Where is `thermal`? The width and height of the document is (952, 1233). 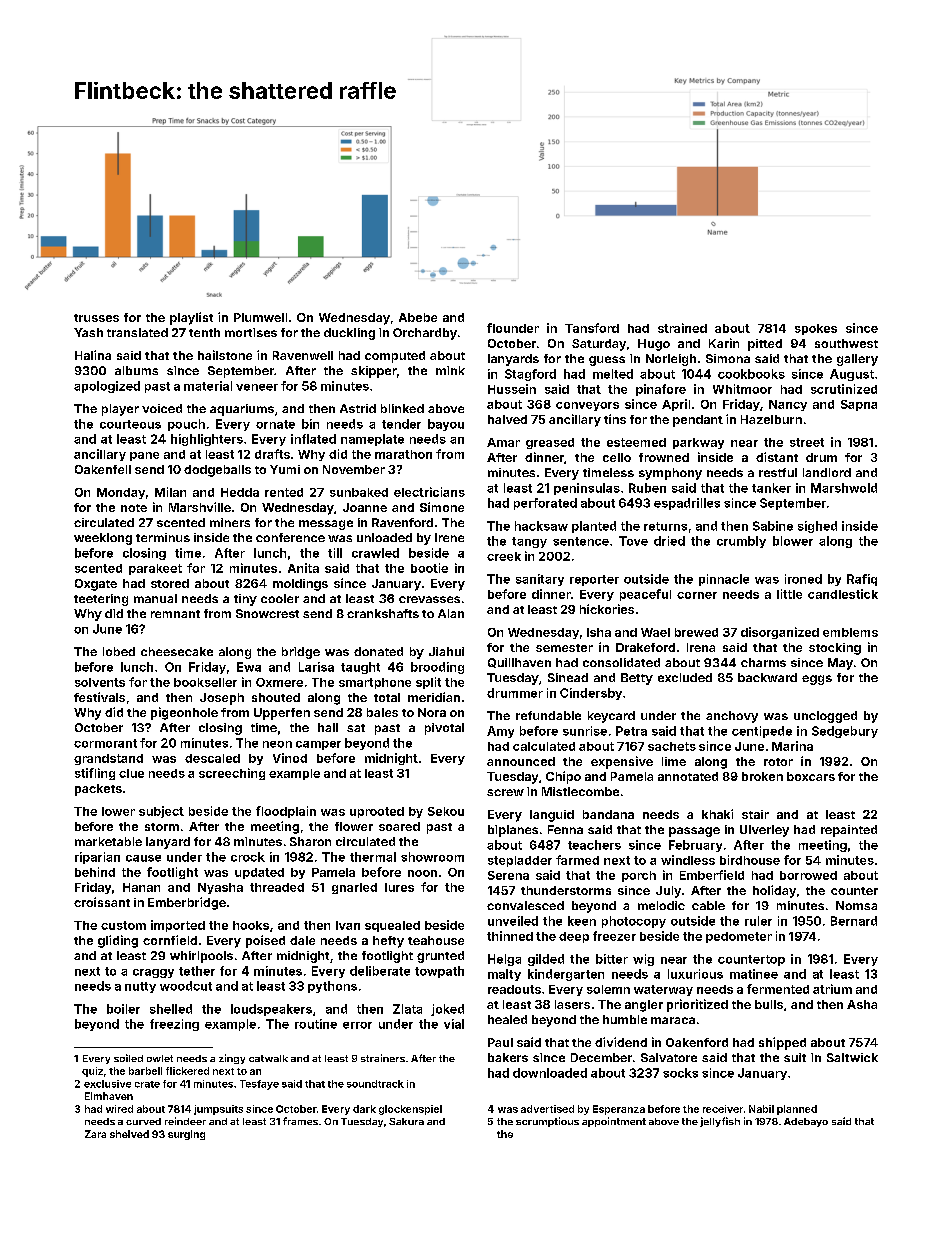 thermal is located at coordinates (373, 857).
